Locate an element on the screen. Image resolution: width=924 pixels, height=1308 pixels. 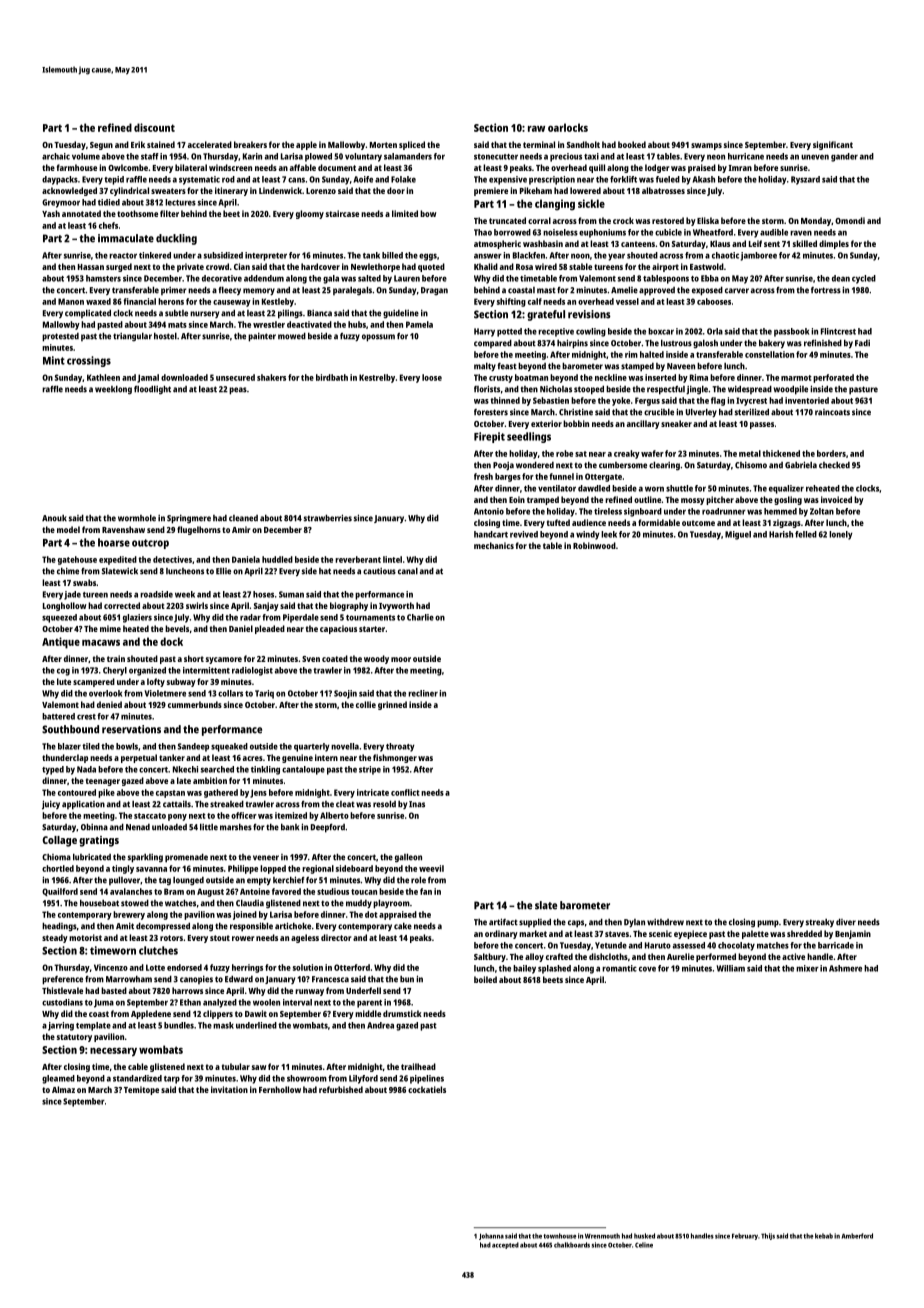
widespread is located at coordinates (750, 389).
